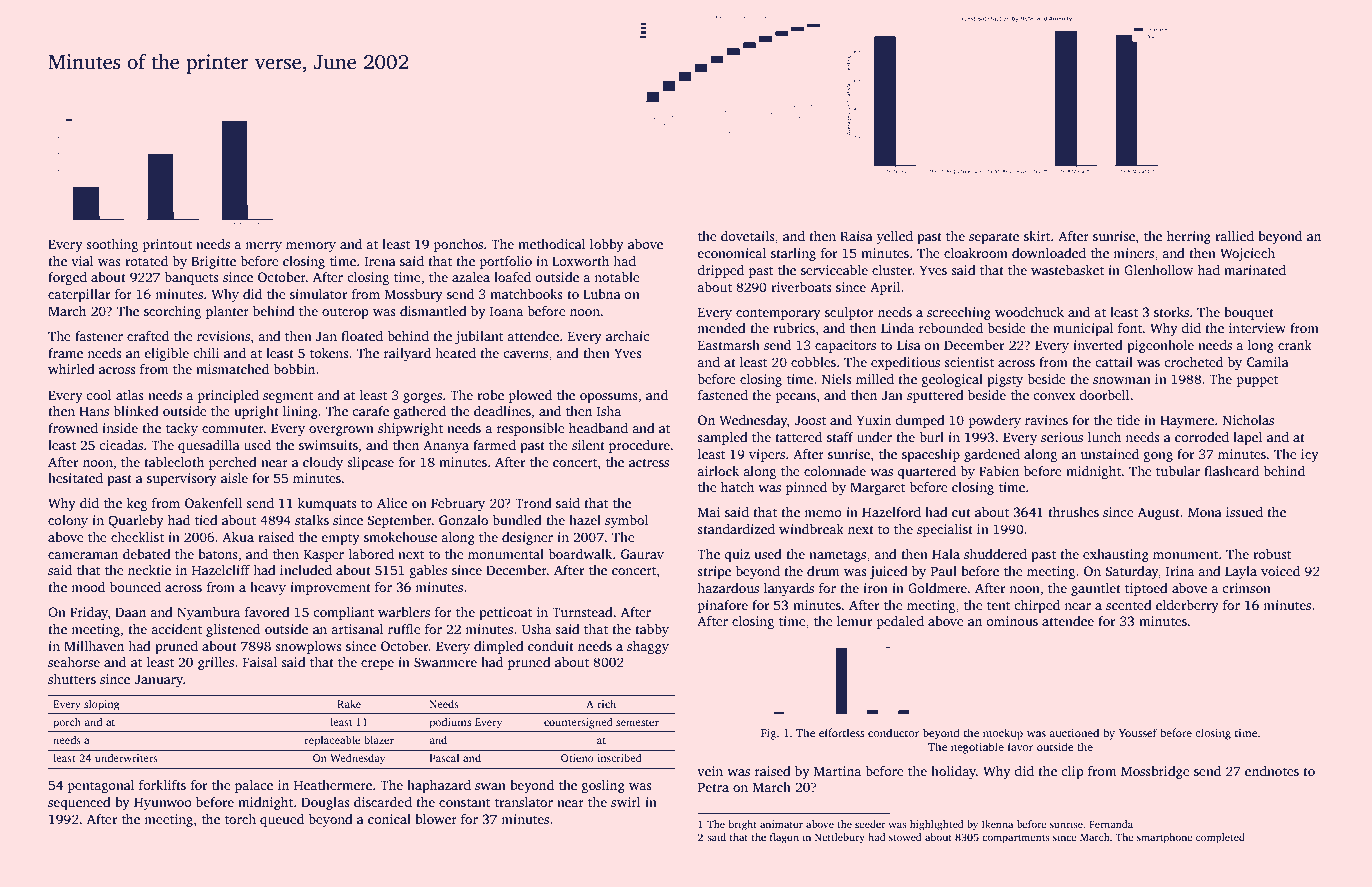  What do you see at coordinates (1098, 345) in the screenshot?
I see `inverted` at bounding box center [1098, 345].
